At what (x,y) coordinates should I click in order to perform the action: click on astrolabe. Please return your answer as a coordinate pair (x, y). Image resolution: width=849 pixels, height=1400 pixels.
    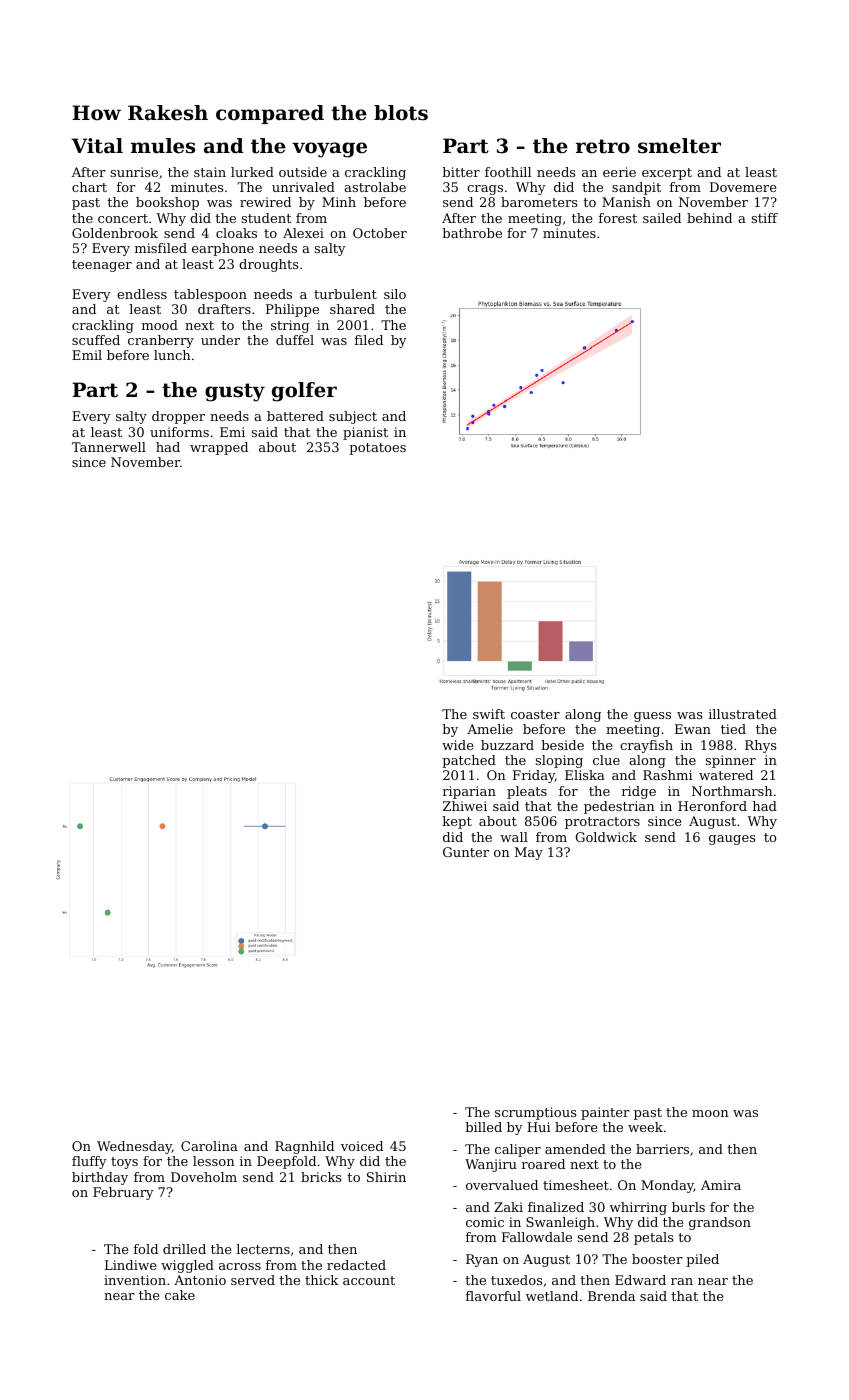
    Looking at the image, I should click on (375, 187).
